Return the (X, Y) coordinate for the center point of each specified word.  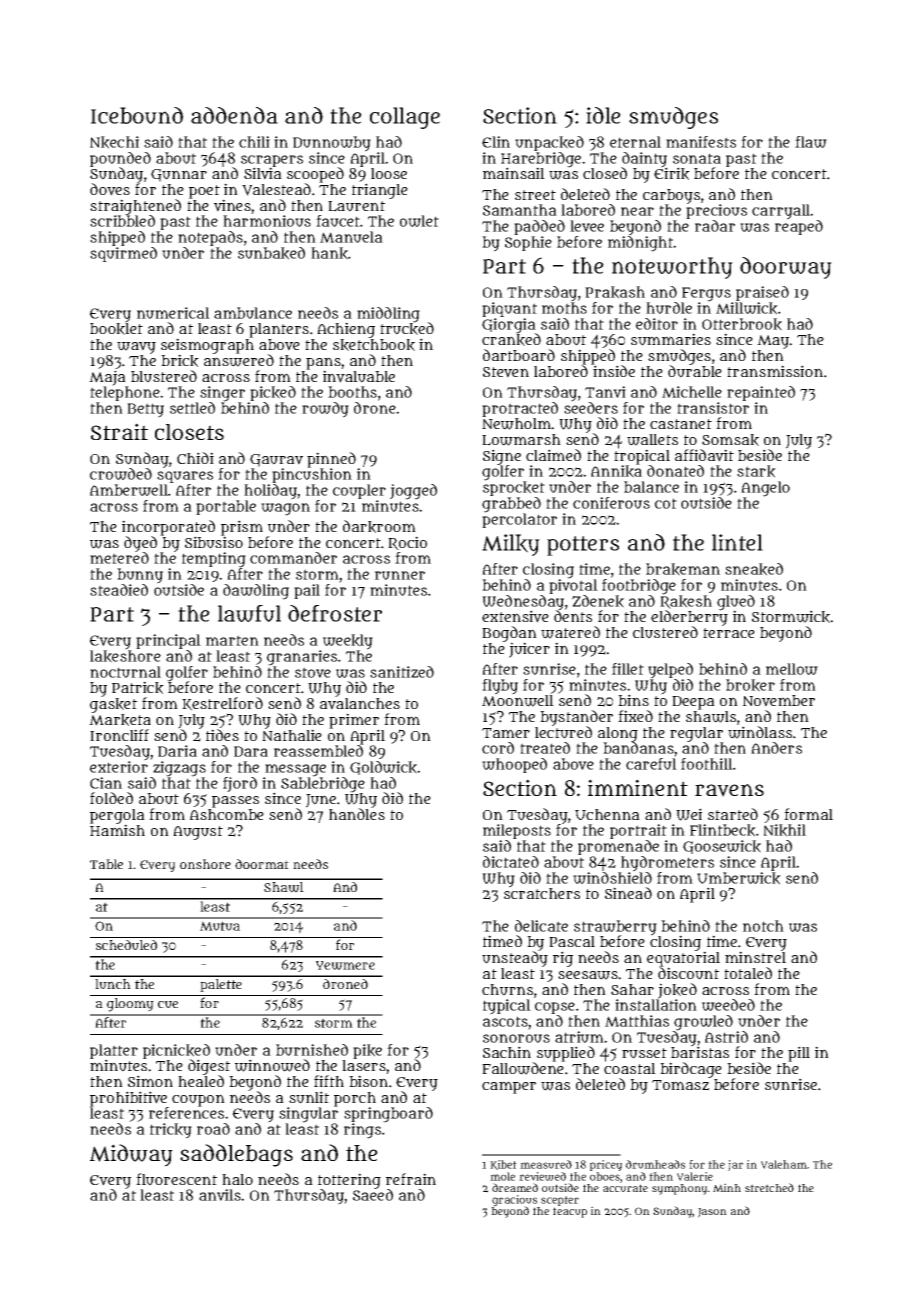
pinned (331, 460)
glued (736, 603)
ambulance (253, 313)
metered (119, 558)
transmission (775, 371)
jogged (413, 492)
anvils (220, 1195)
